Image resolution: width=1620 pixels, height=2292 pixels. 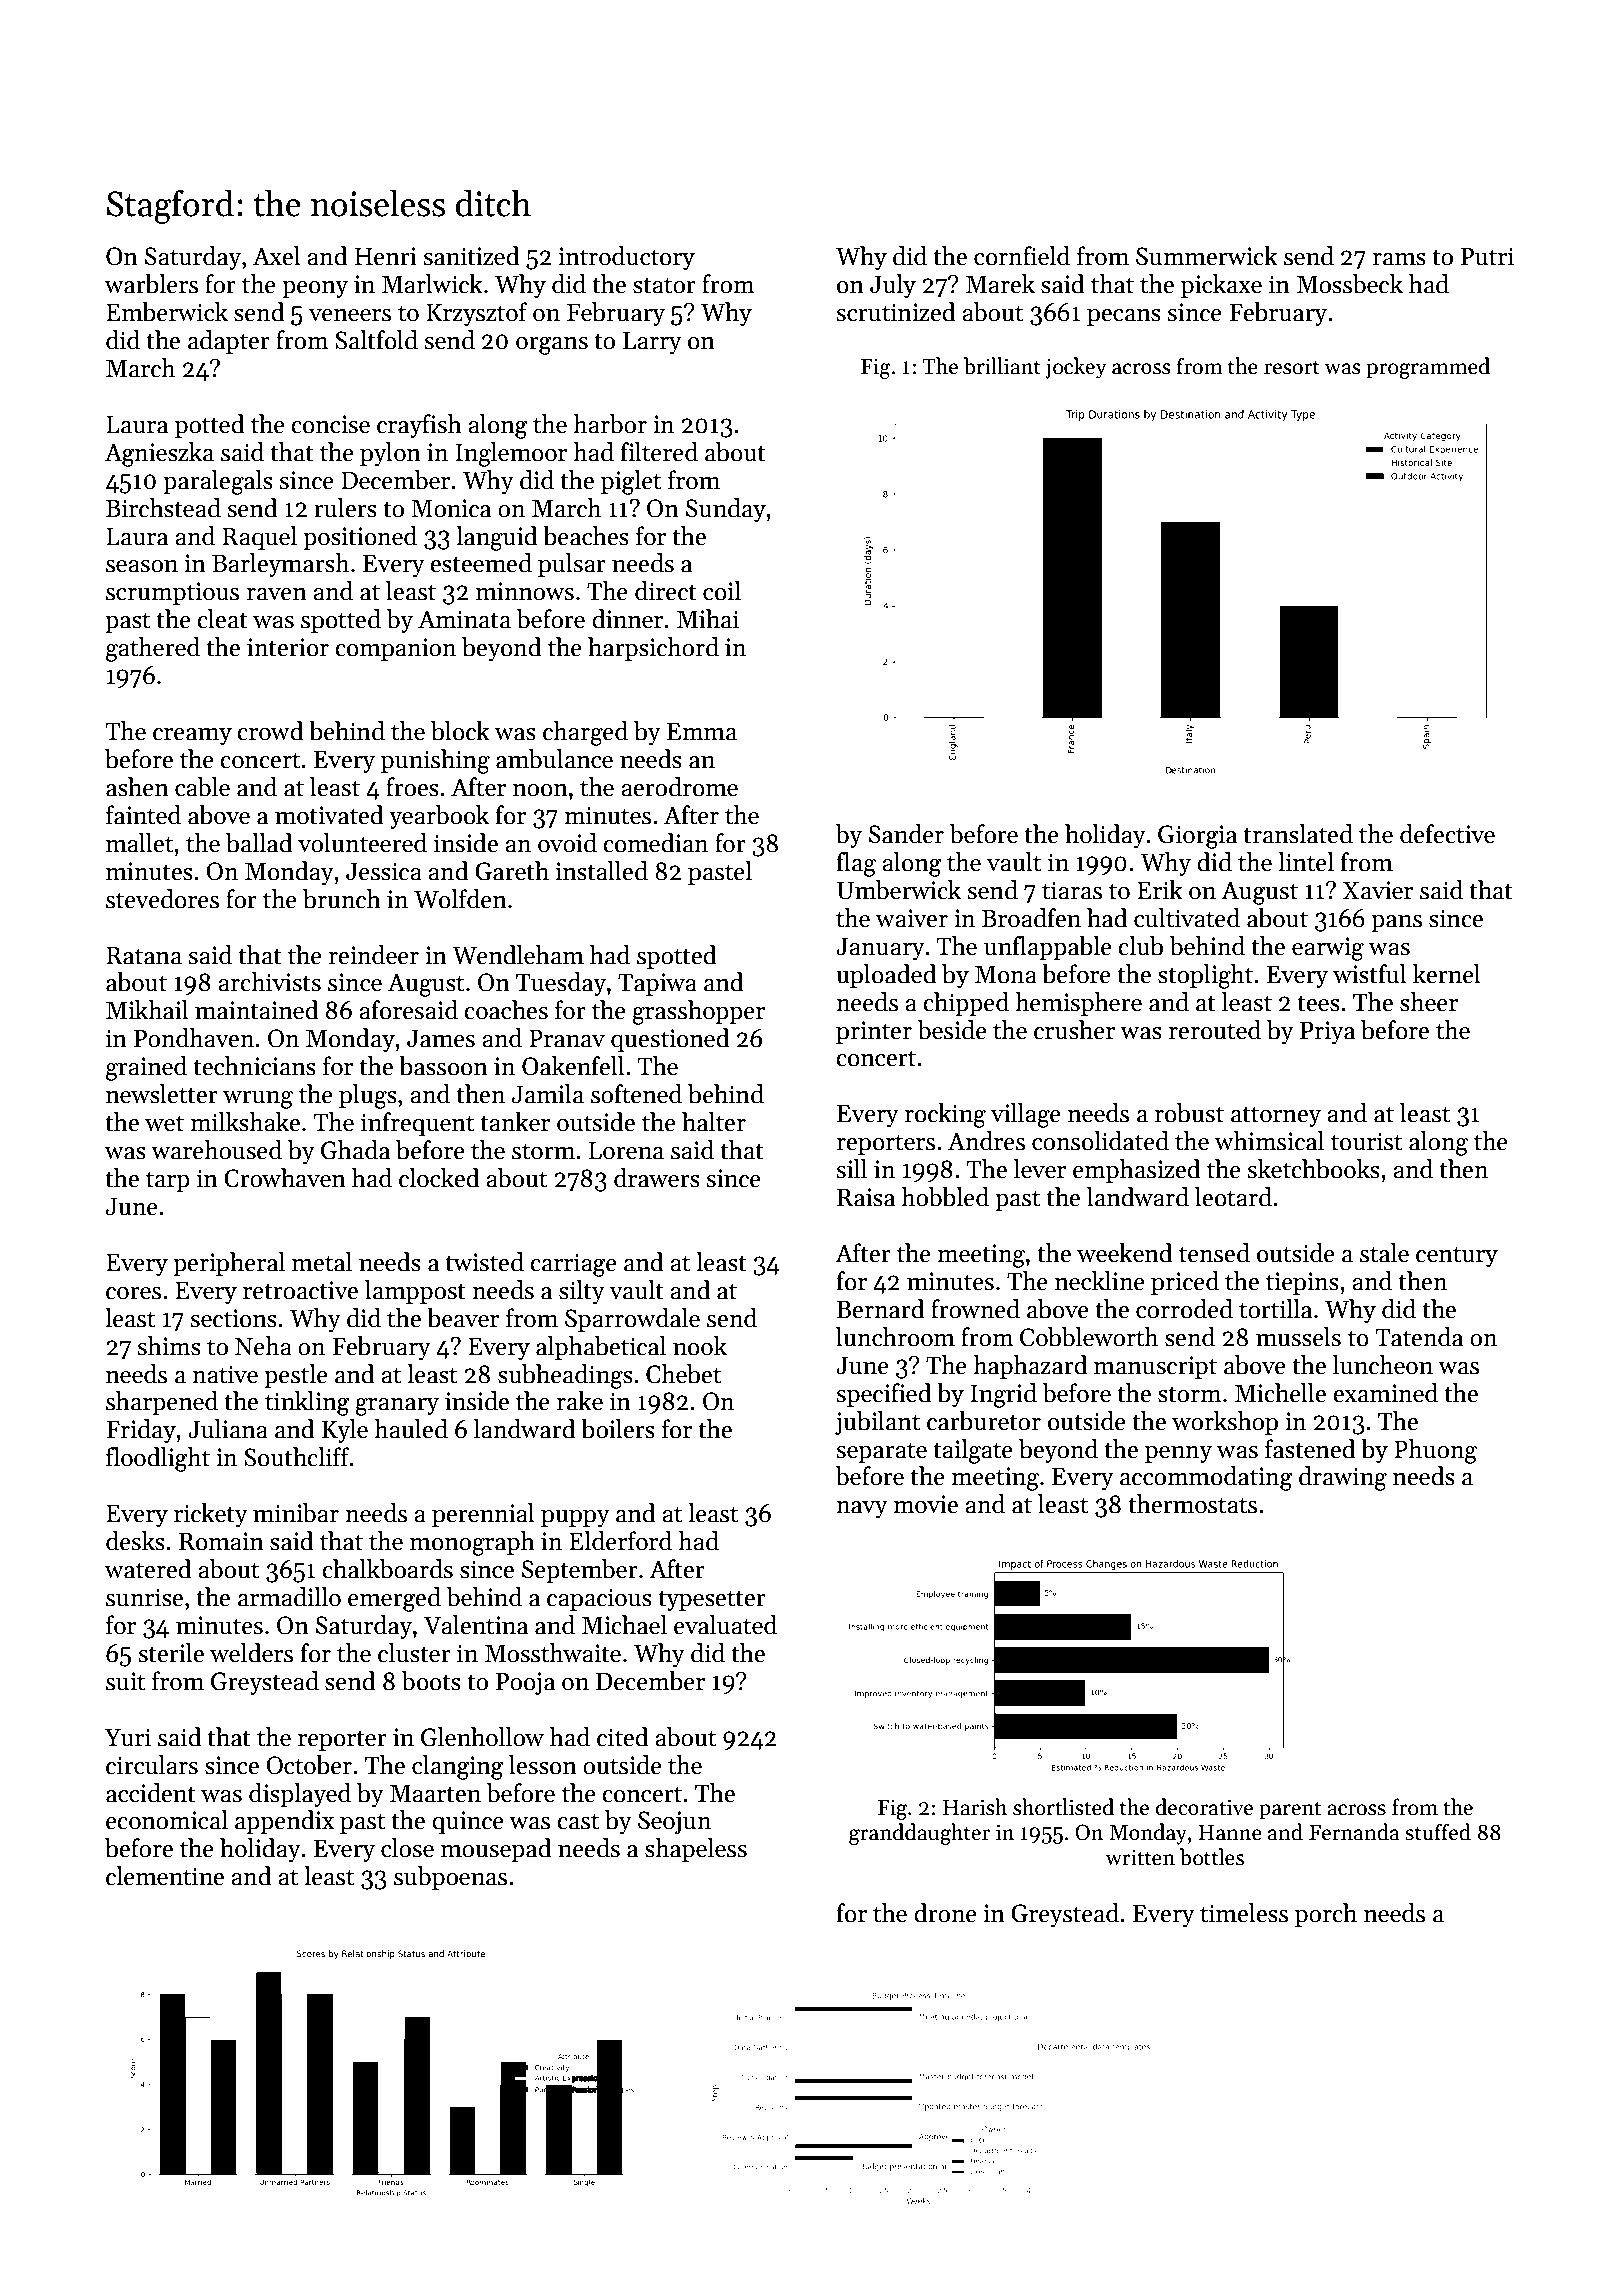 What do you see at coordinates (376, 340) in the page?
I see `Saltfold` at bounding box center [376, 340].
